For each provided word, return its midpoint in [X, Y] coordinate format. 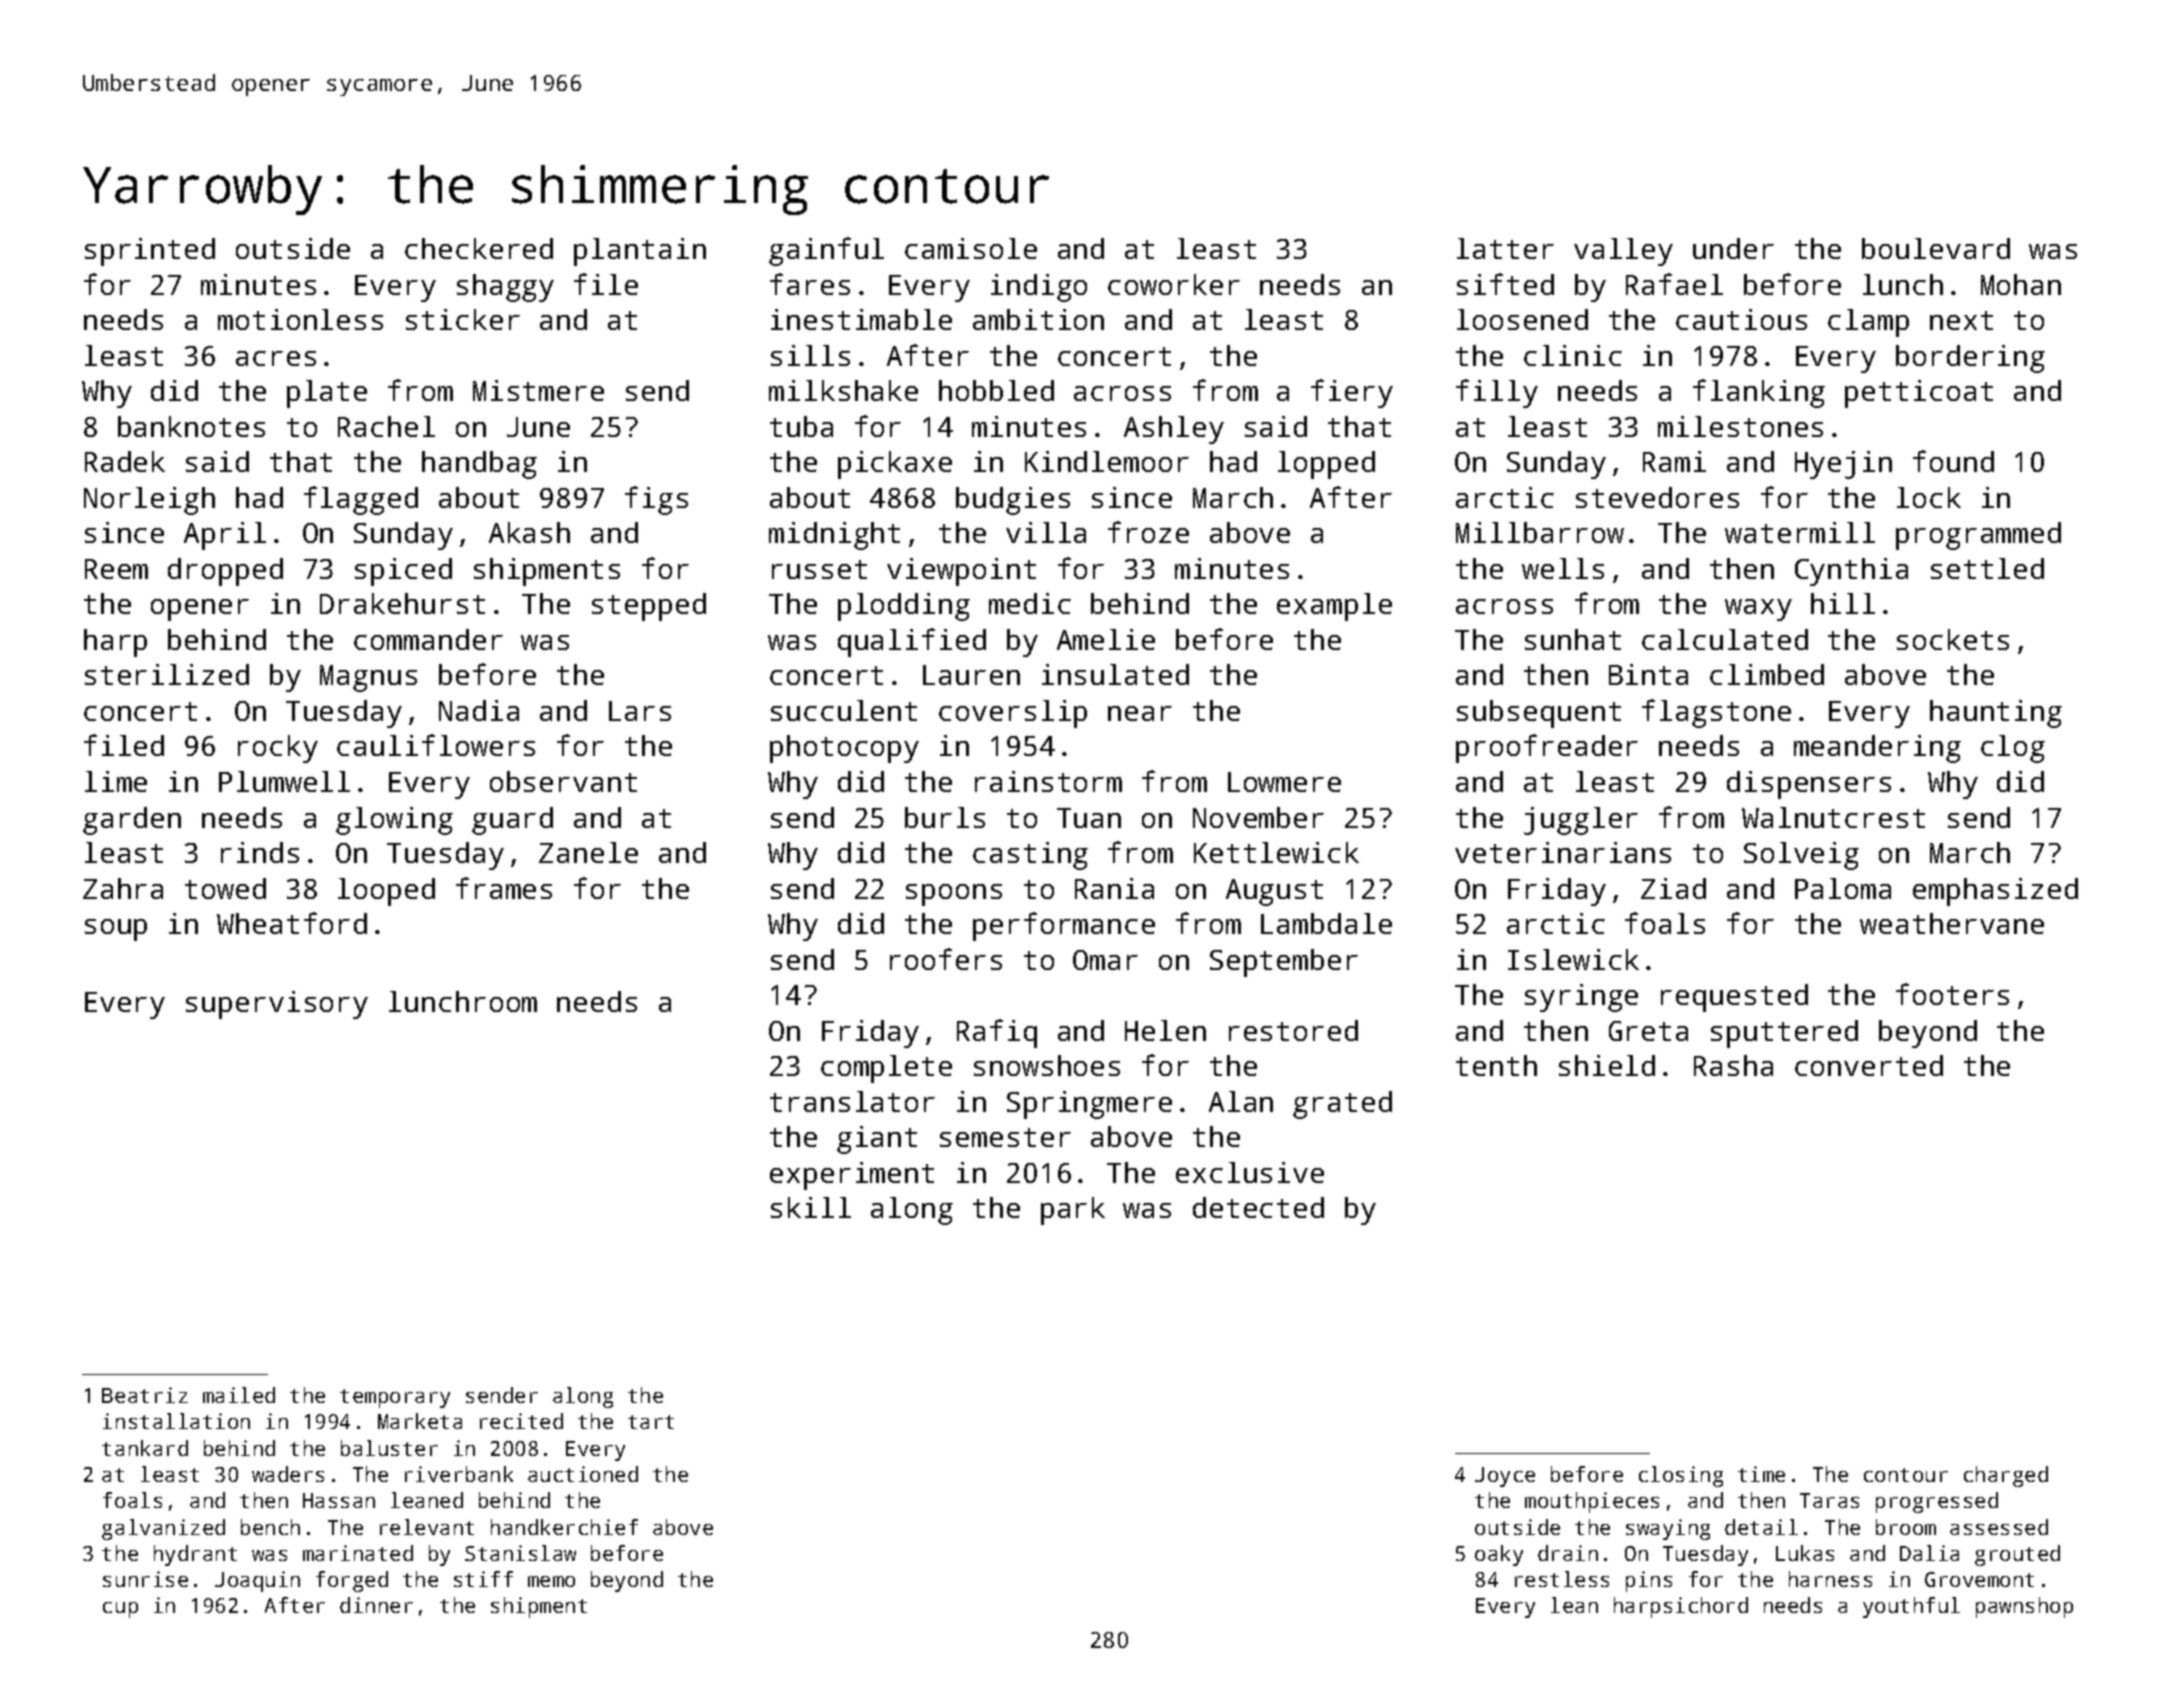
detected [1258, 1207]
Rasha [1733, 1065]
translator [852, 1101]
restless [1562, 1579]
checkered [479, 248]
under [1733, 248]
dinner [376, 1605]
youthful [1911, 1607]
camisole [971, 248]
